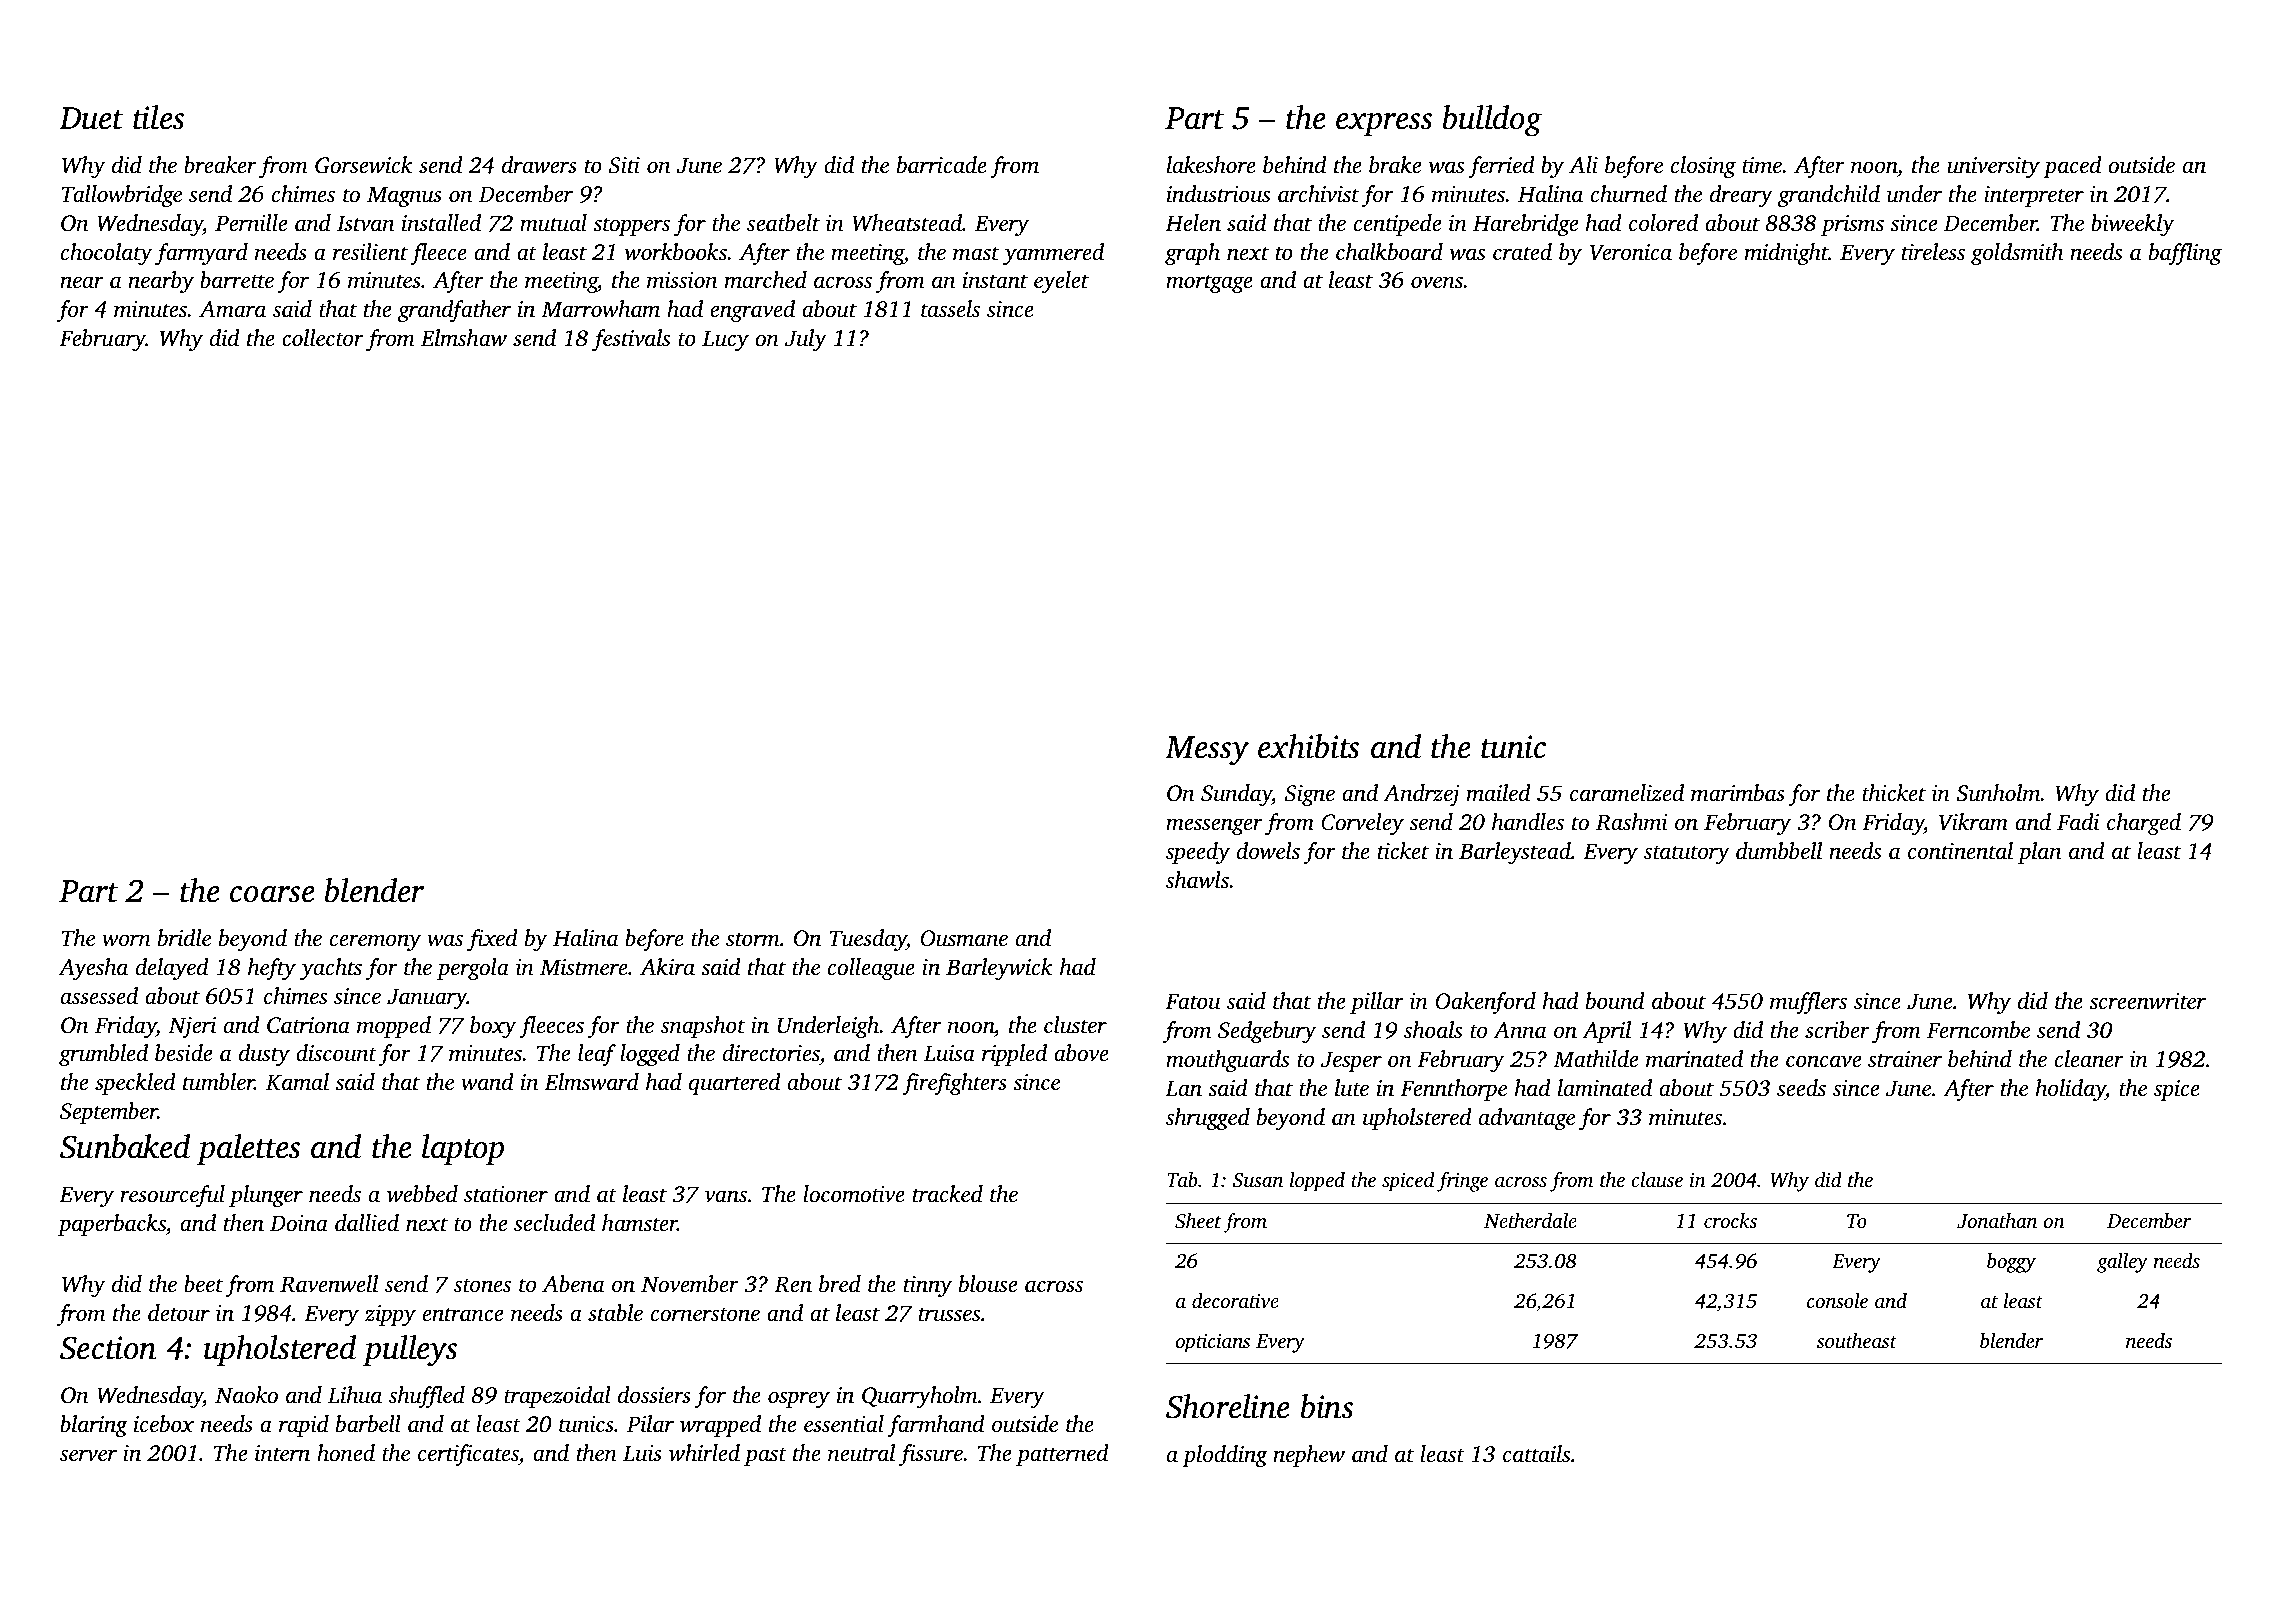 The height and width of the document is (1614, 2282). I want to click on collector, so click(323, 338).
